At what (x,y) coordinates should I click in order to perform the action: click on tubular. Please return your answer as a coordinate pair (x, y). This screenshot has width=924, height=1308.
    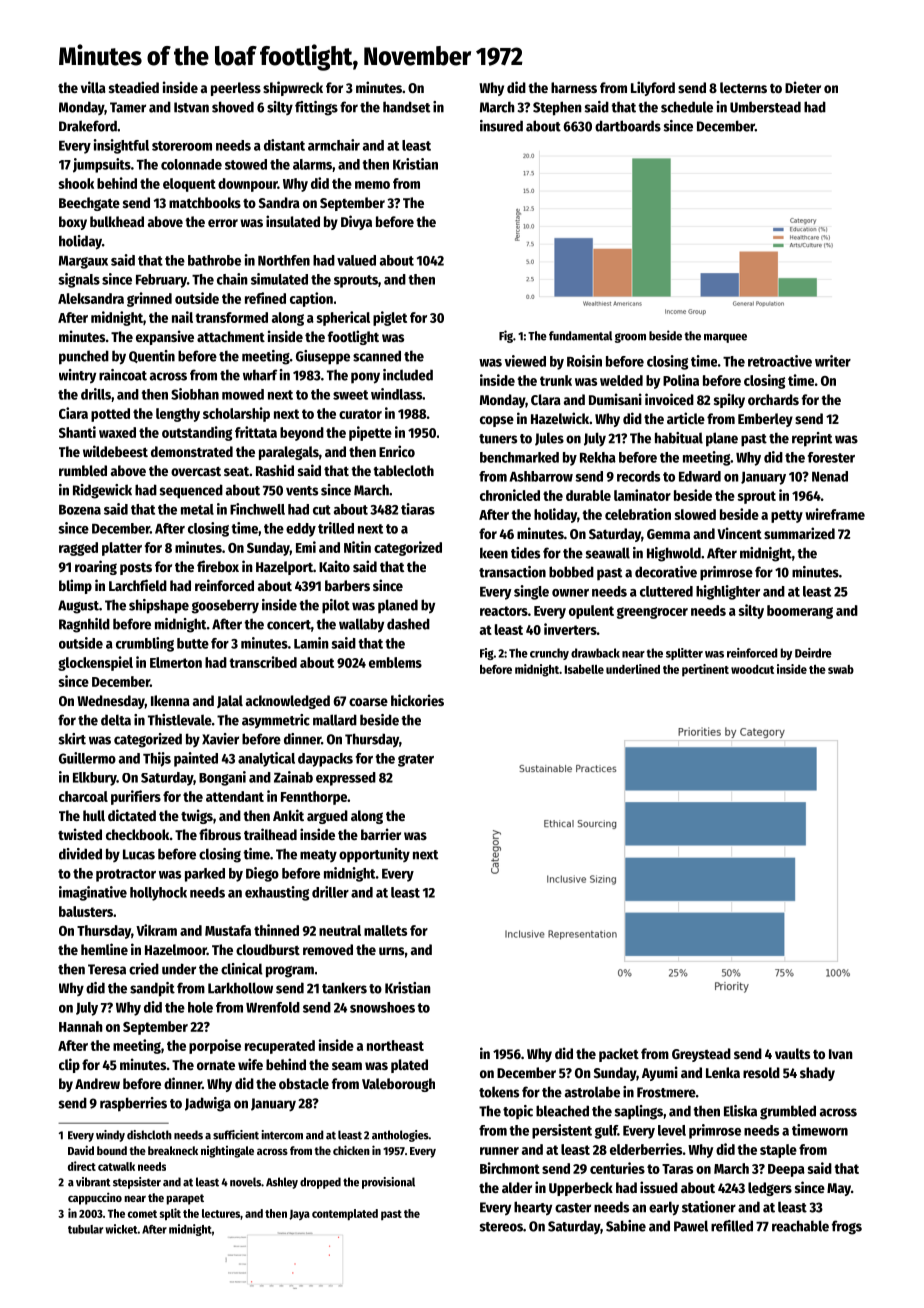
    Looking at the image, I should click on (85, 1229).
